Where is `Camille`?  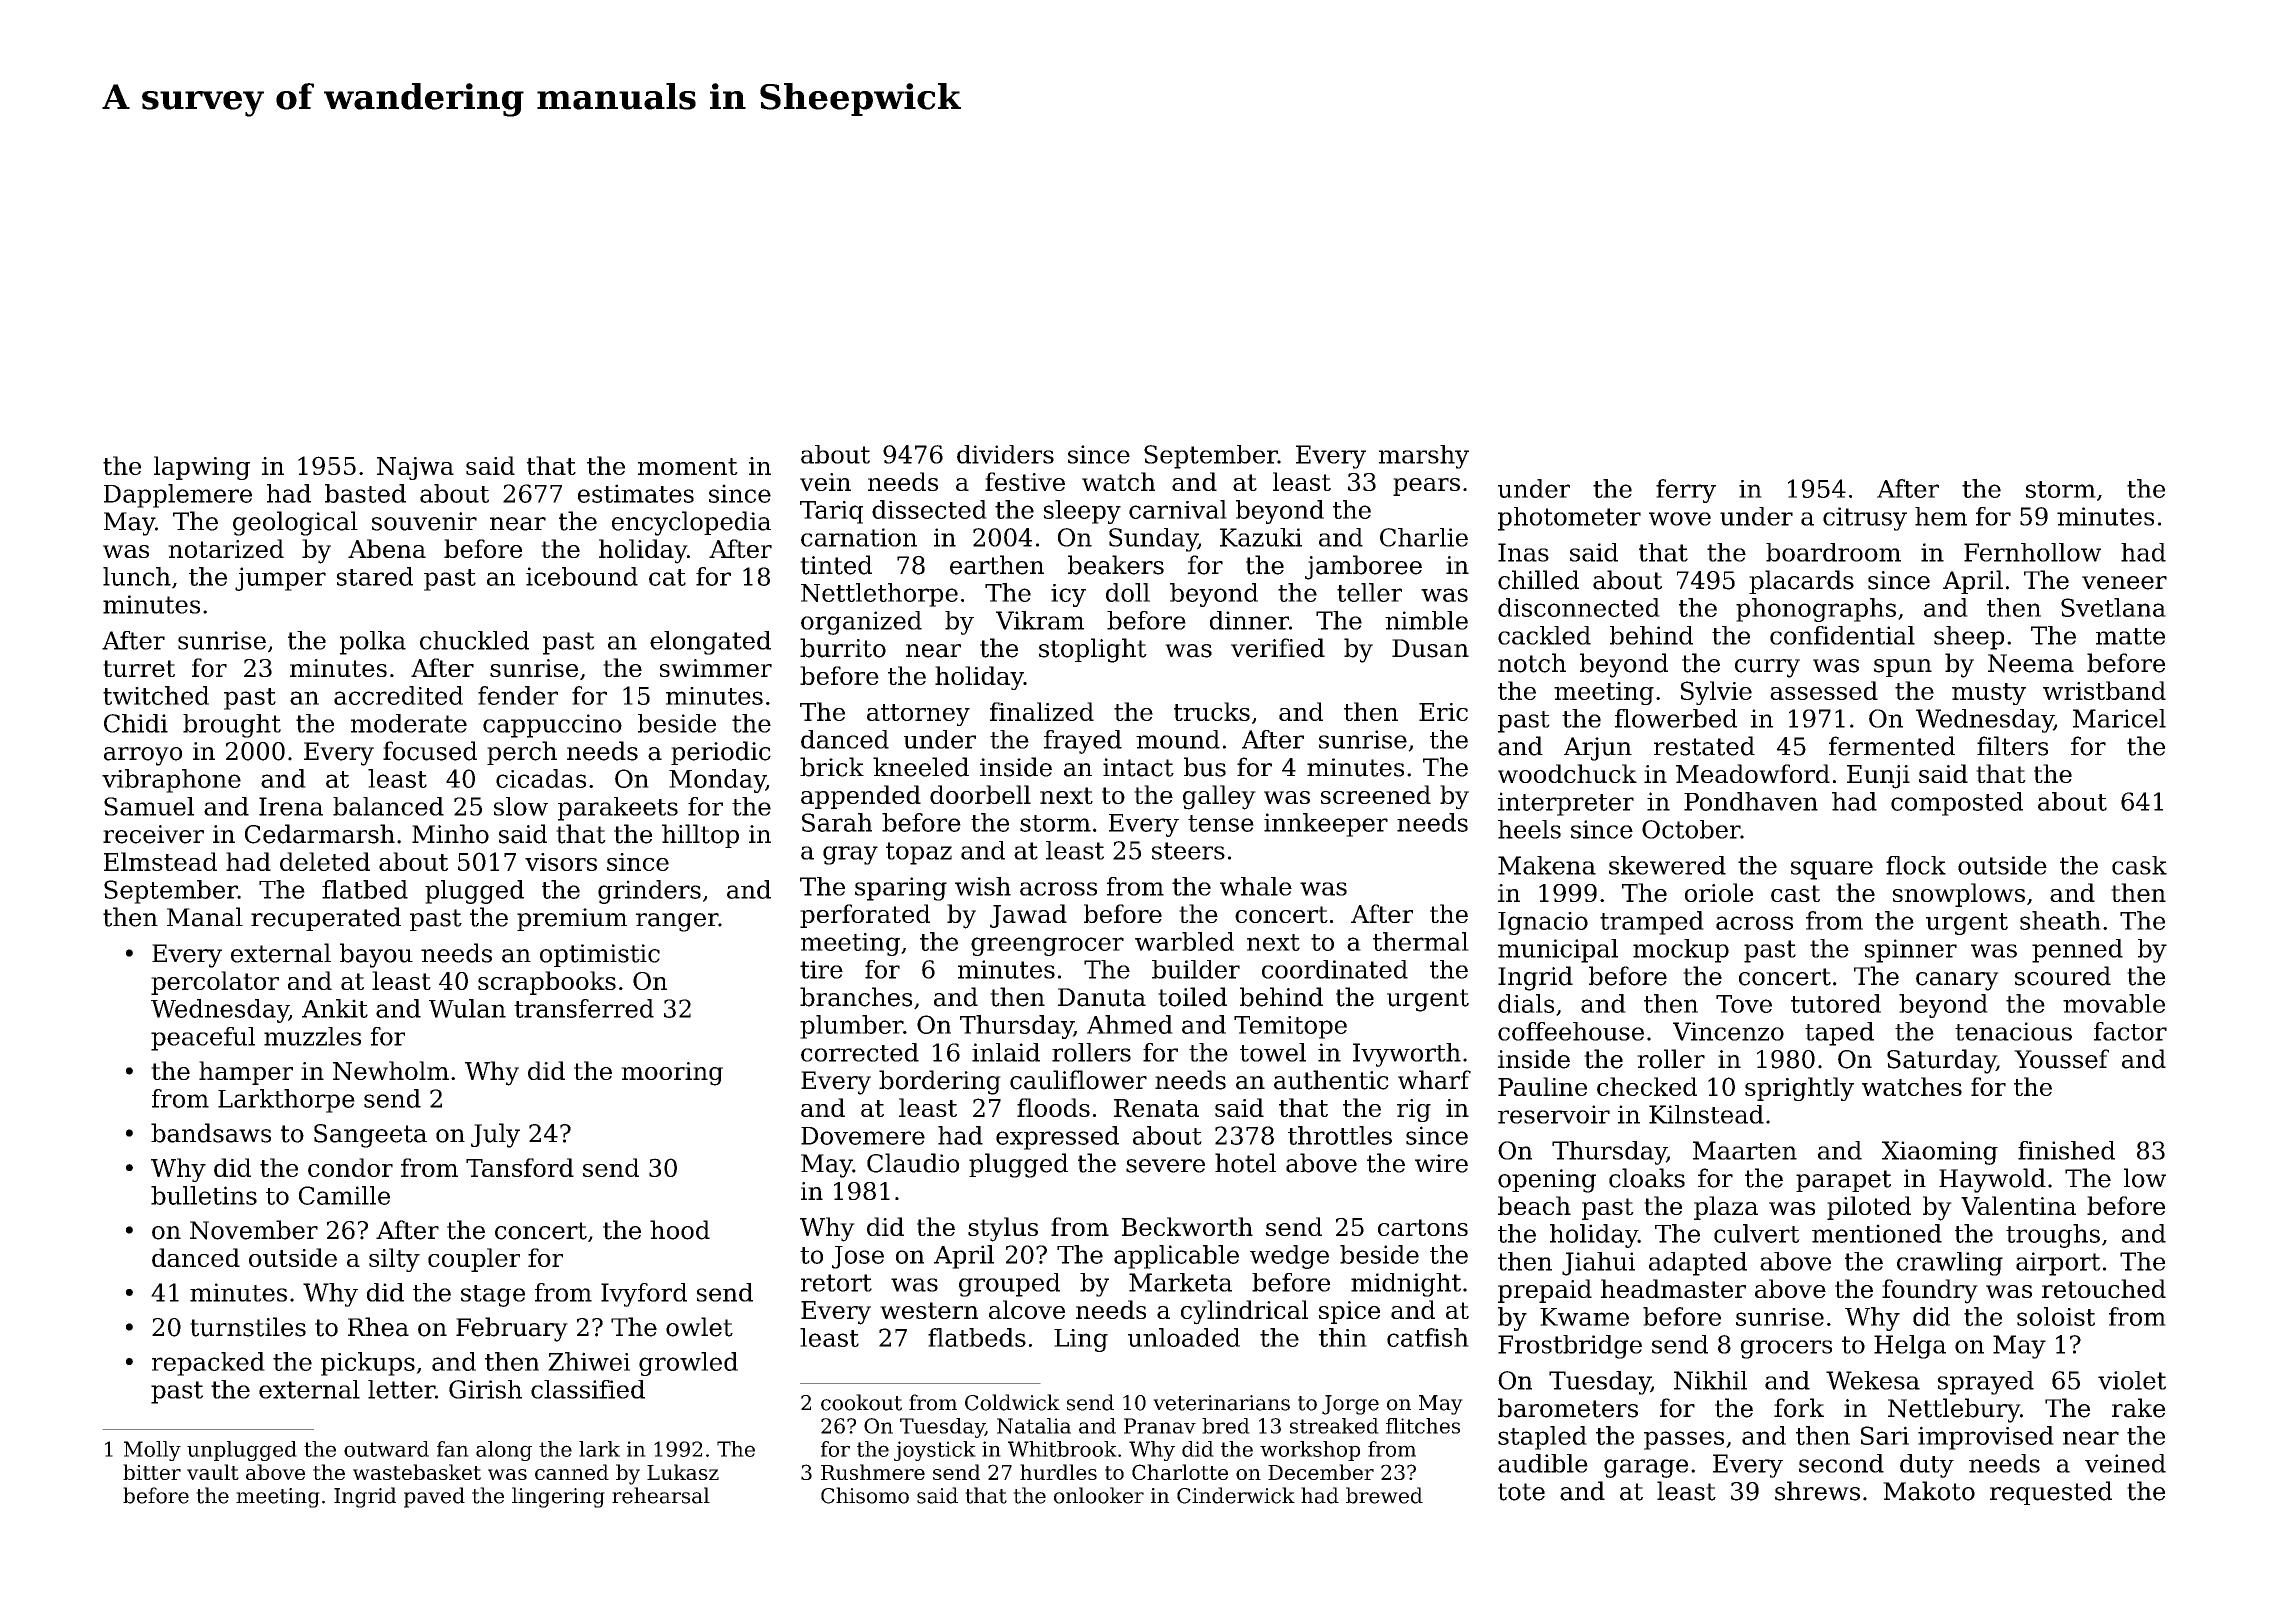 Camille is located at coordinates (344, 1195).
